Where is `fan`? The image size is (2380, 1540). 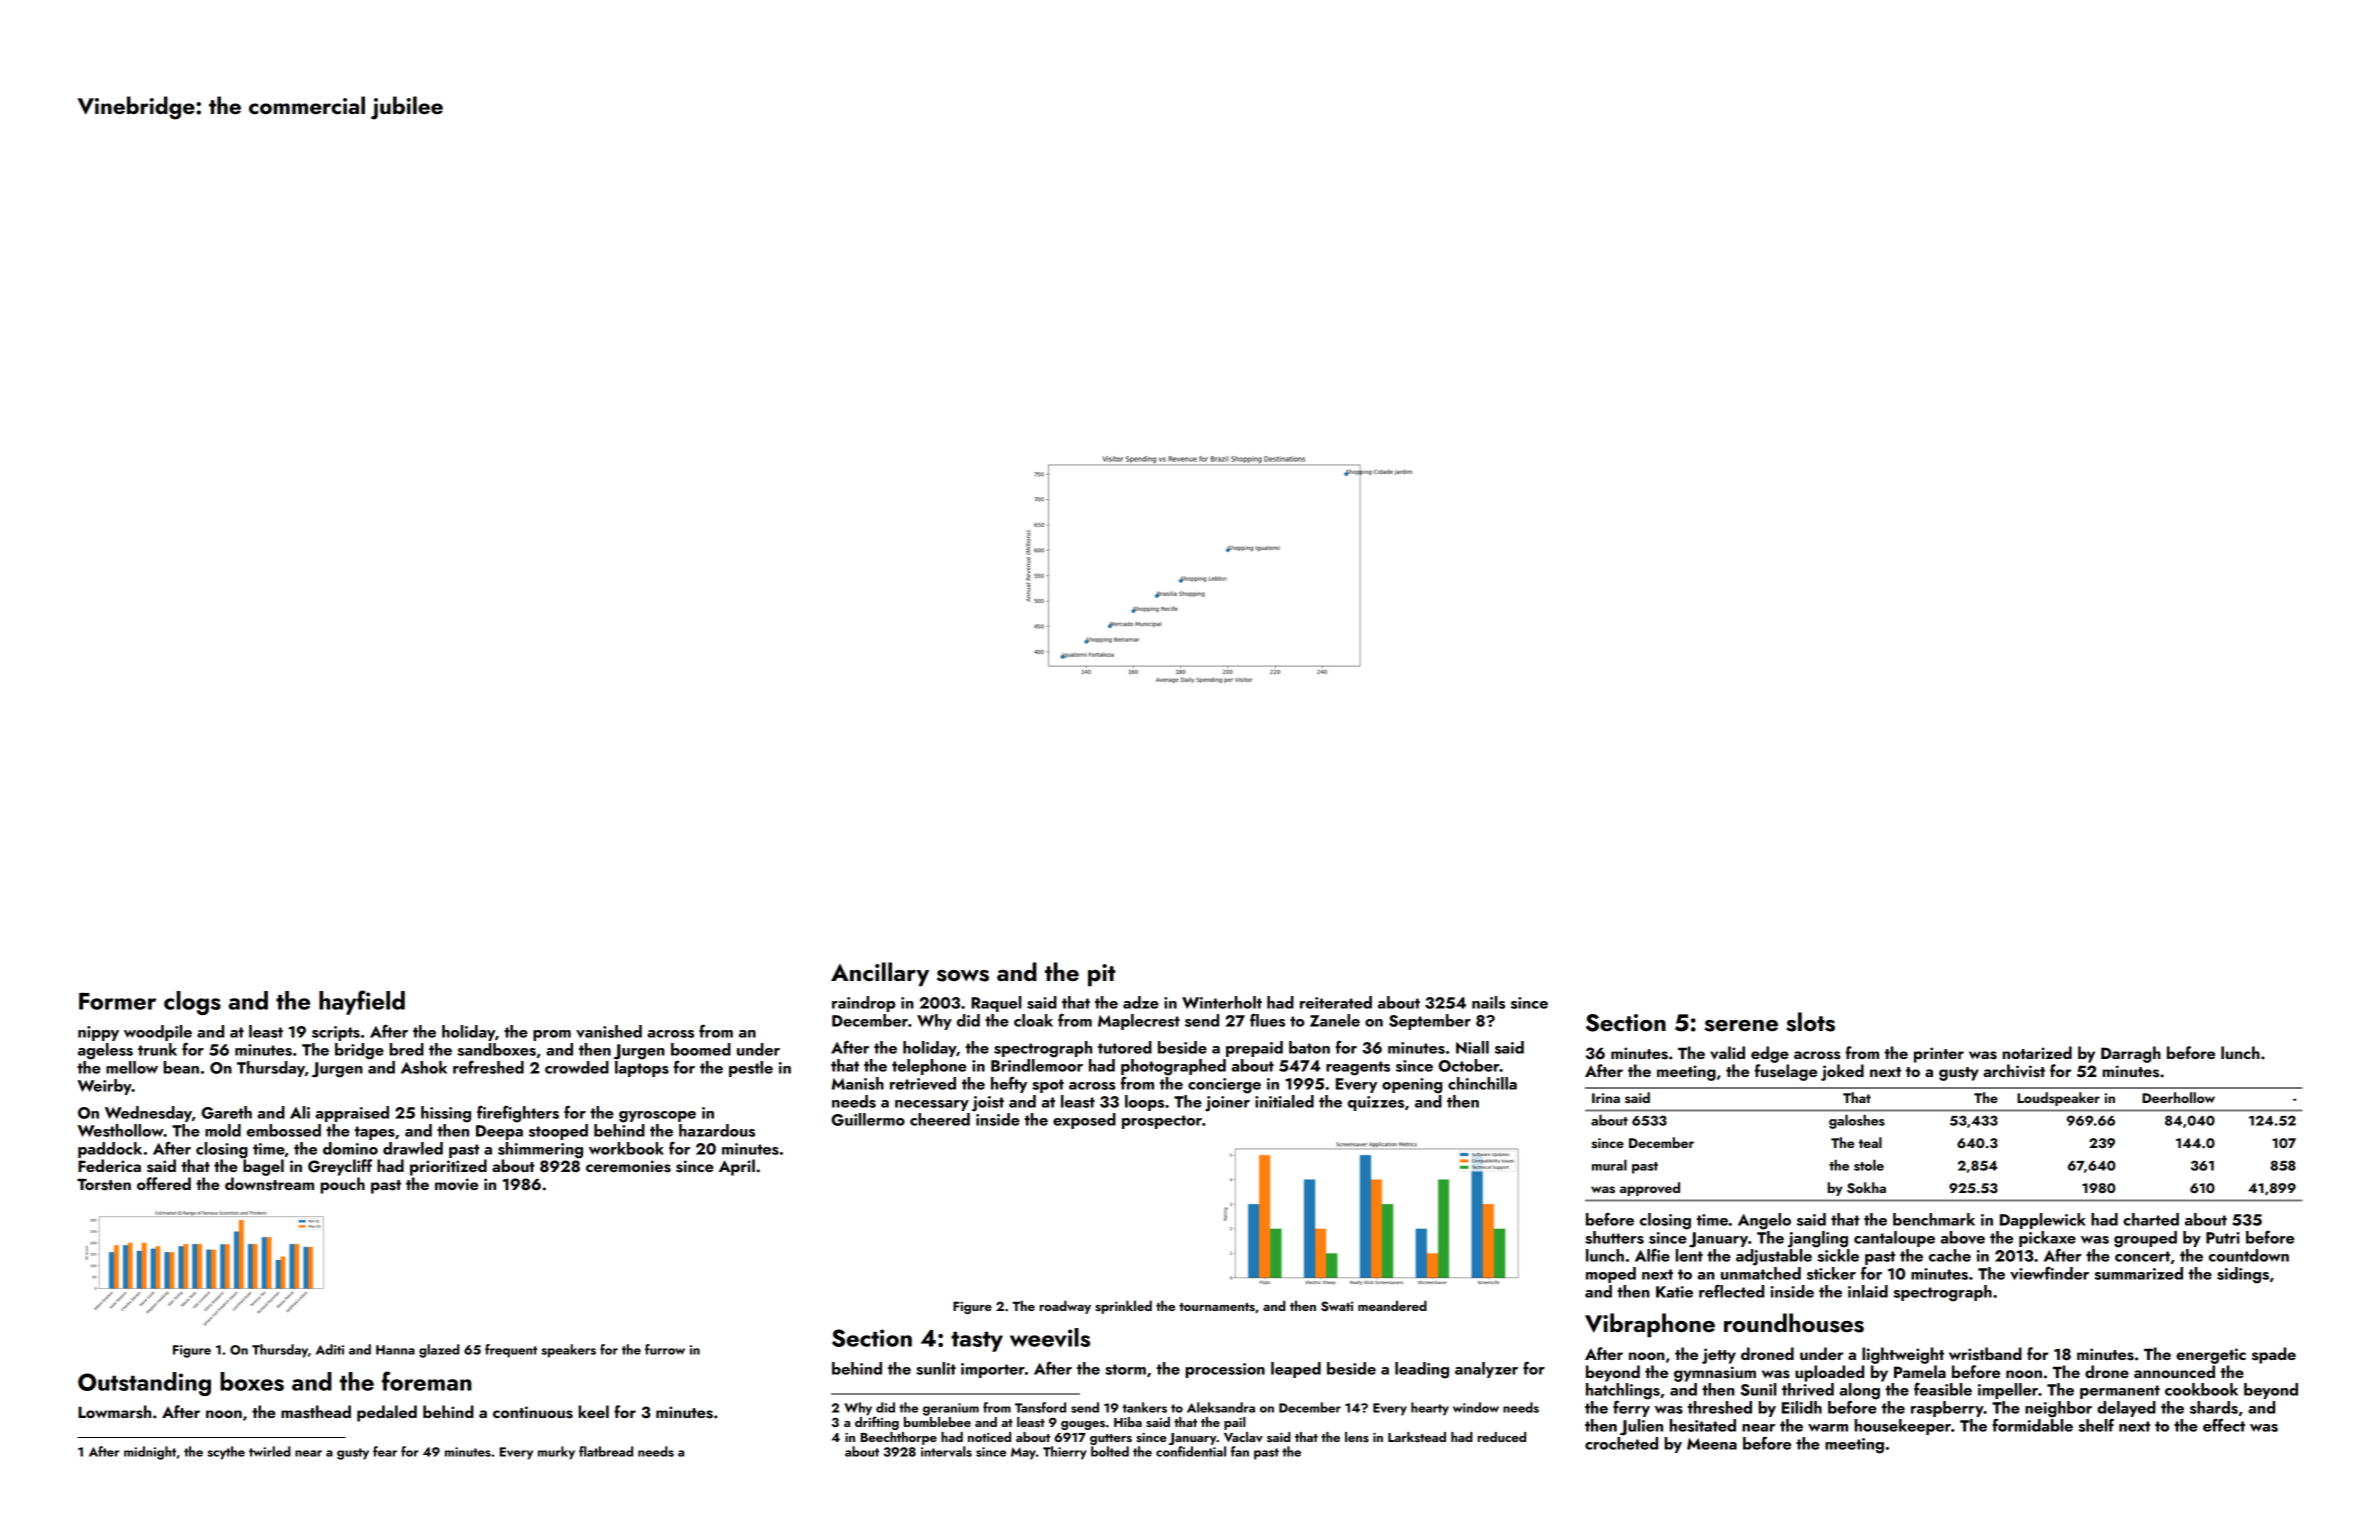 fan is located at coordinates (1240, 1451).
